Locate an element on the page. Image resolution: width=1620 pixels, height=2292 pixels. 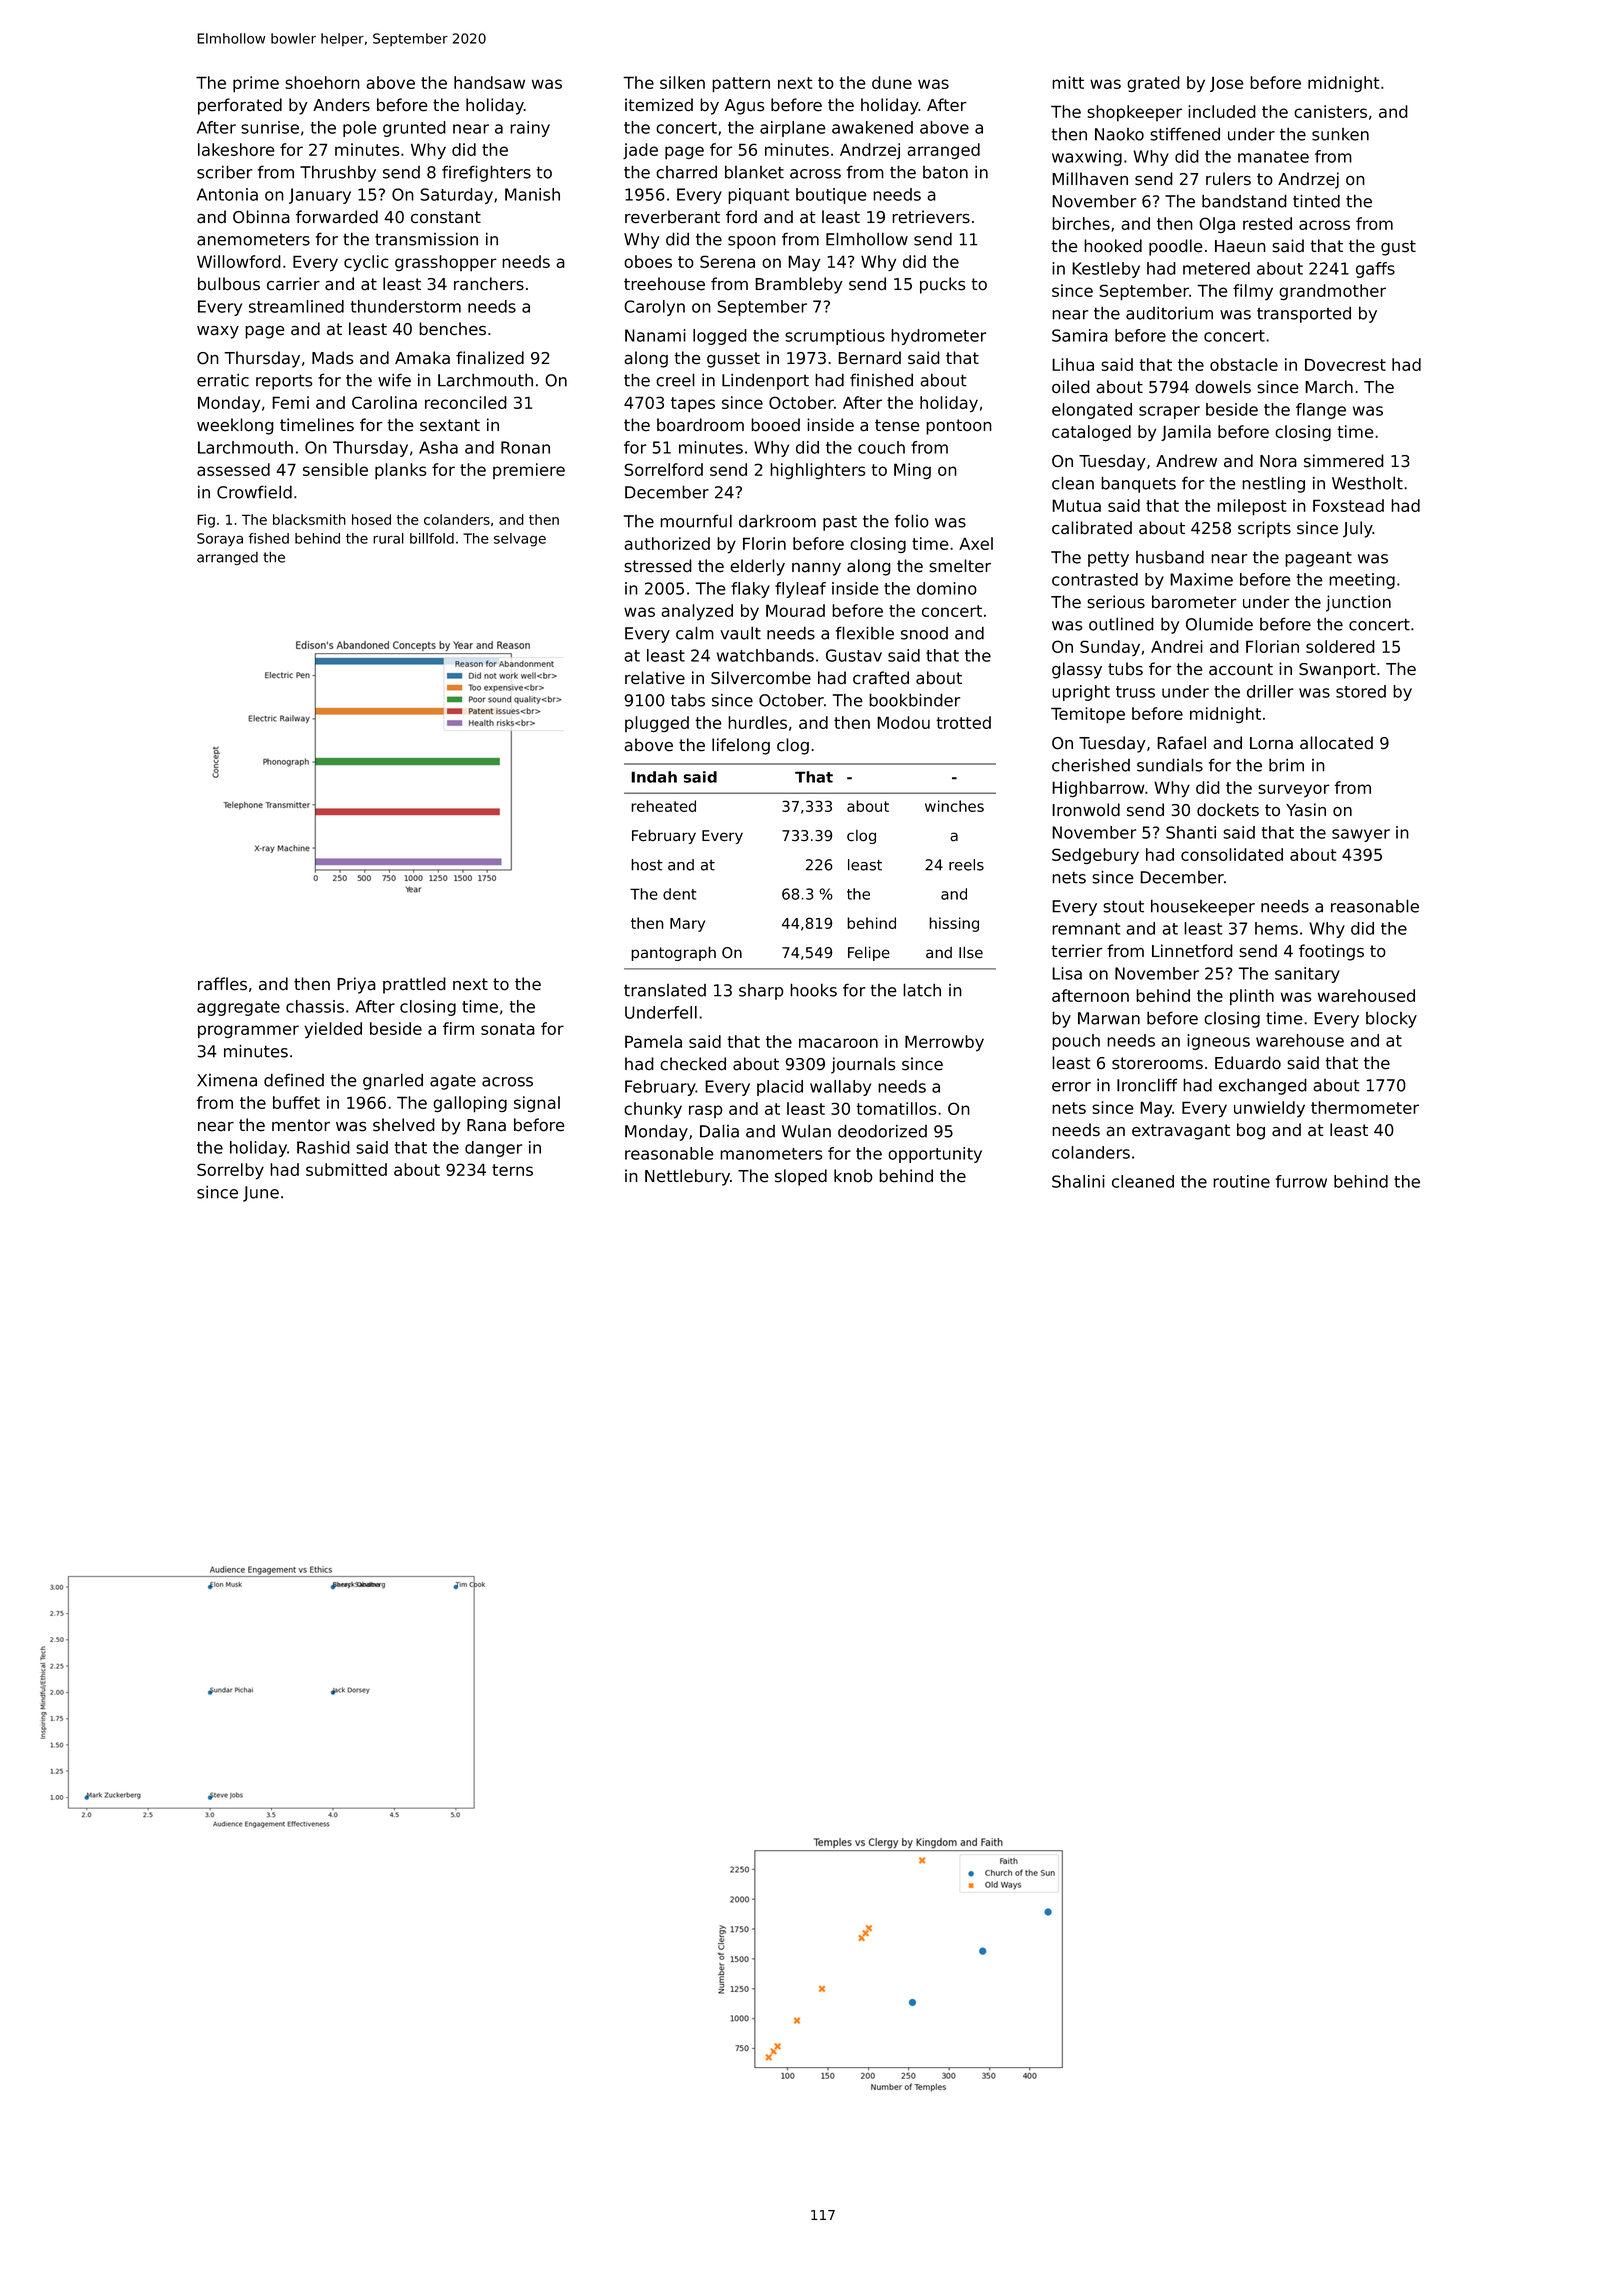
plugged is located at coordinates (657, 724).
